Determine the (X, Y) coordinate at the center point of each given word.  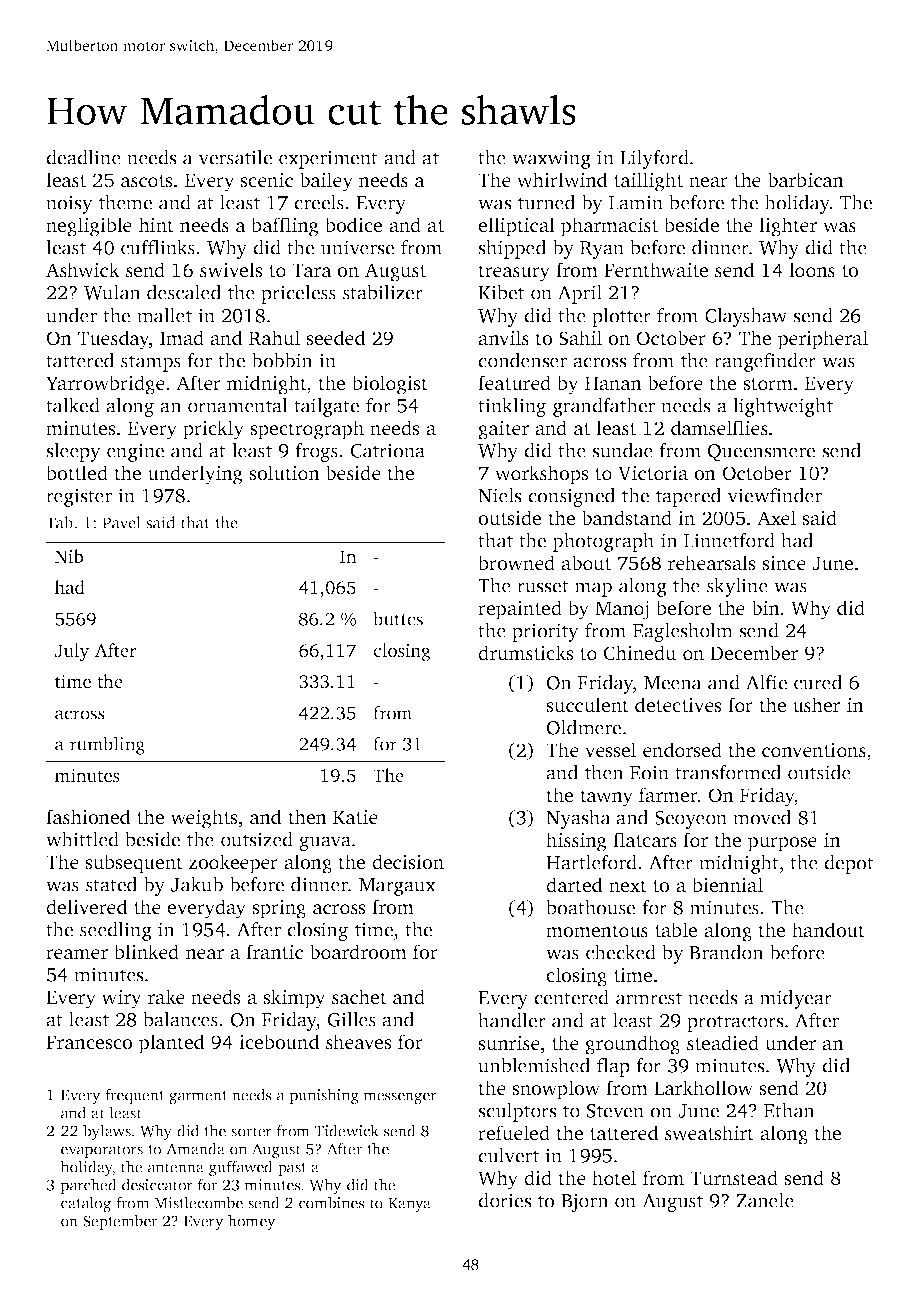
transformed (728, 772)
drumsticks (525, 652)
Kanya (409, 1205)
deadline (83, 157)
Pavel (121, 522)
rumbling (107, 745)
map (593, 589)
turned (546, 202)
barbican (806, 179)
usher (816, 704)
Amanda (195, 1148)
